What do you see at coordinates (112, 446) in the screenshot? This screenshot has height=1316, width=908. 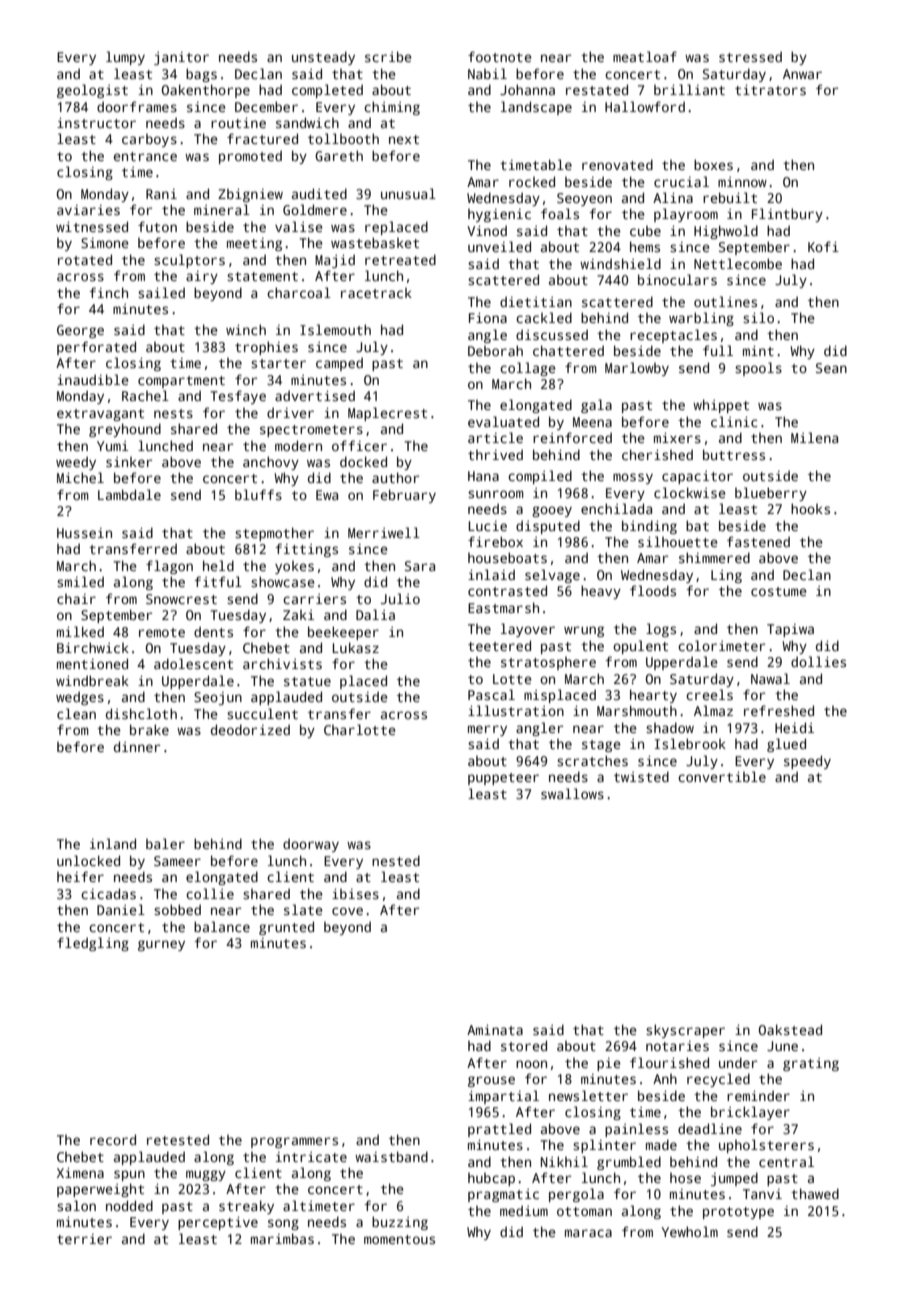 I see `Yumi` at bounding box center [112, 446].
